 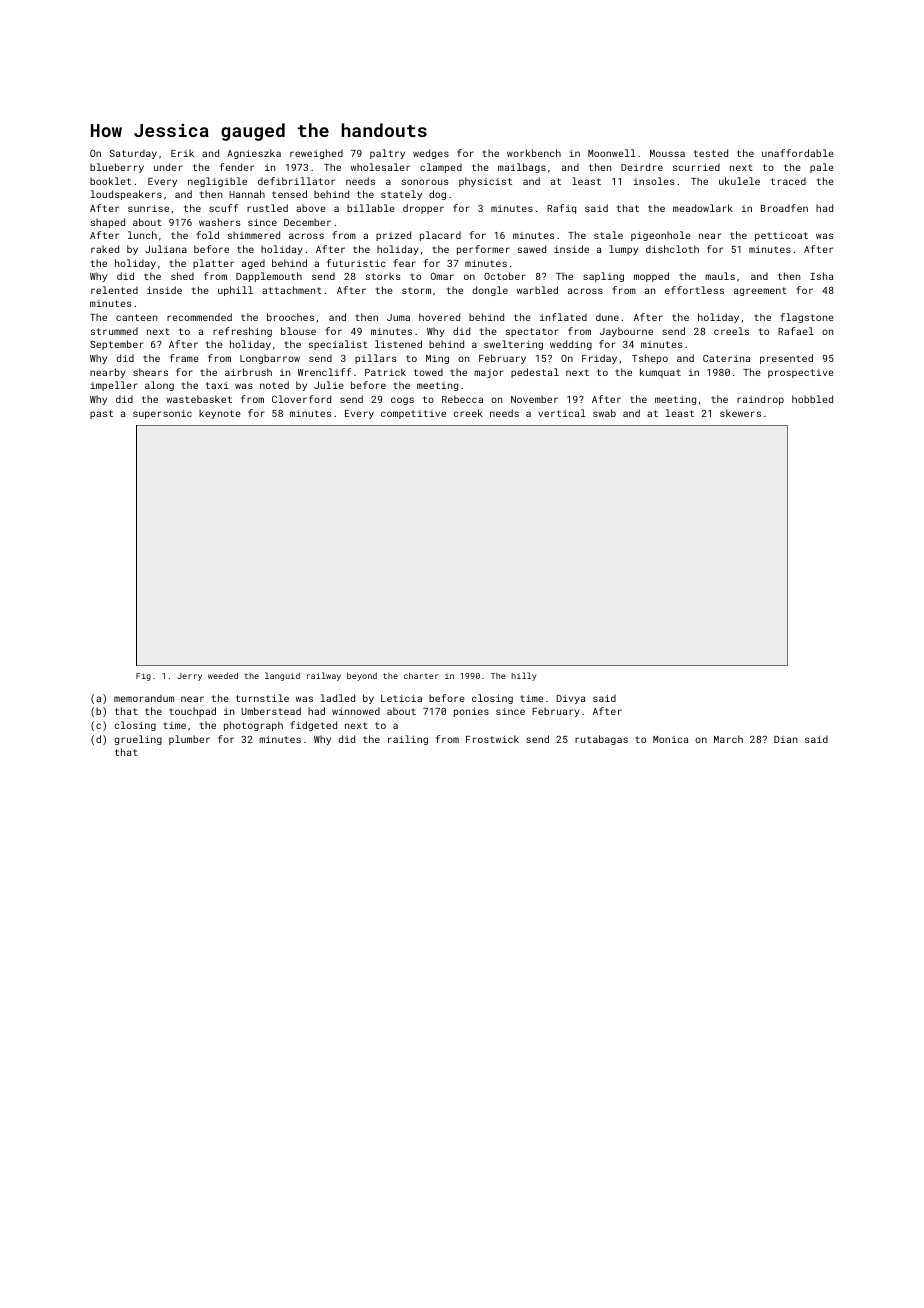 I want to click on cogs, so click(x=402, y=401).
